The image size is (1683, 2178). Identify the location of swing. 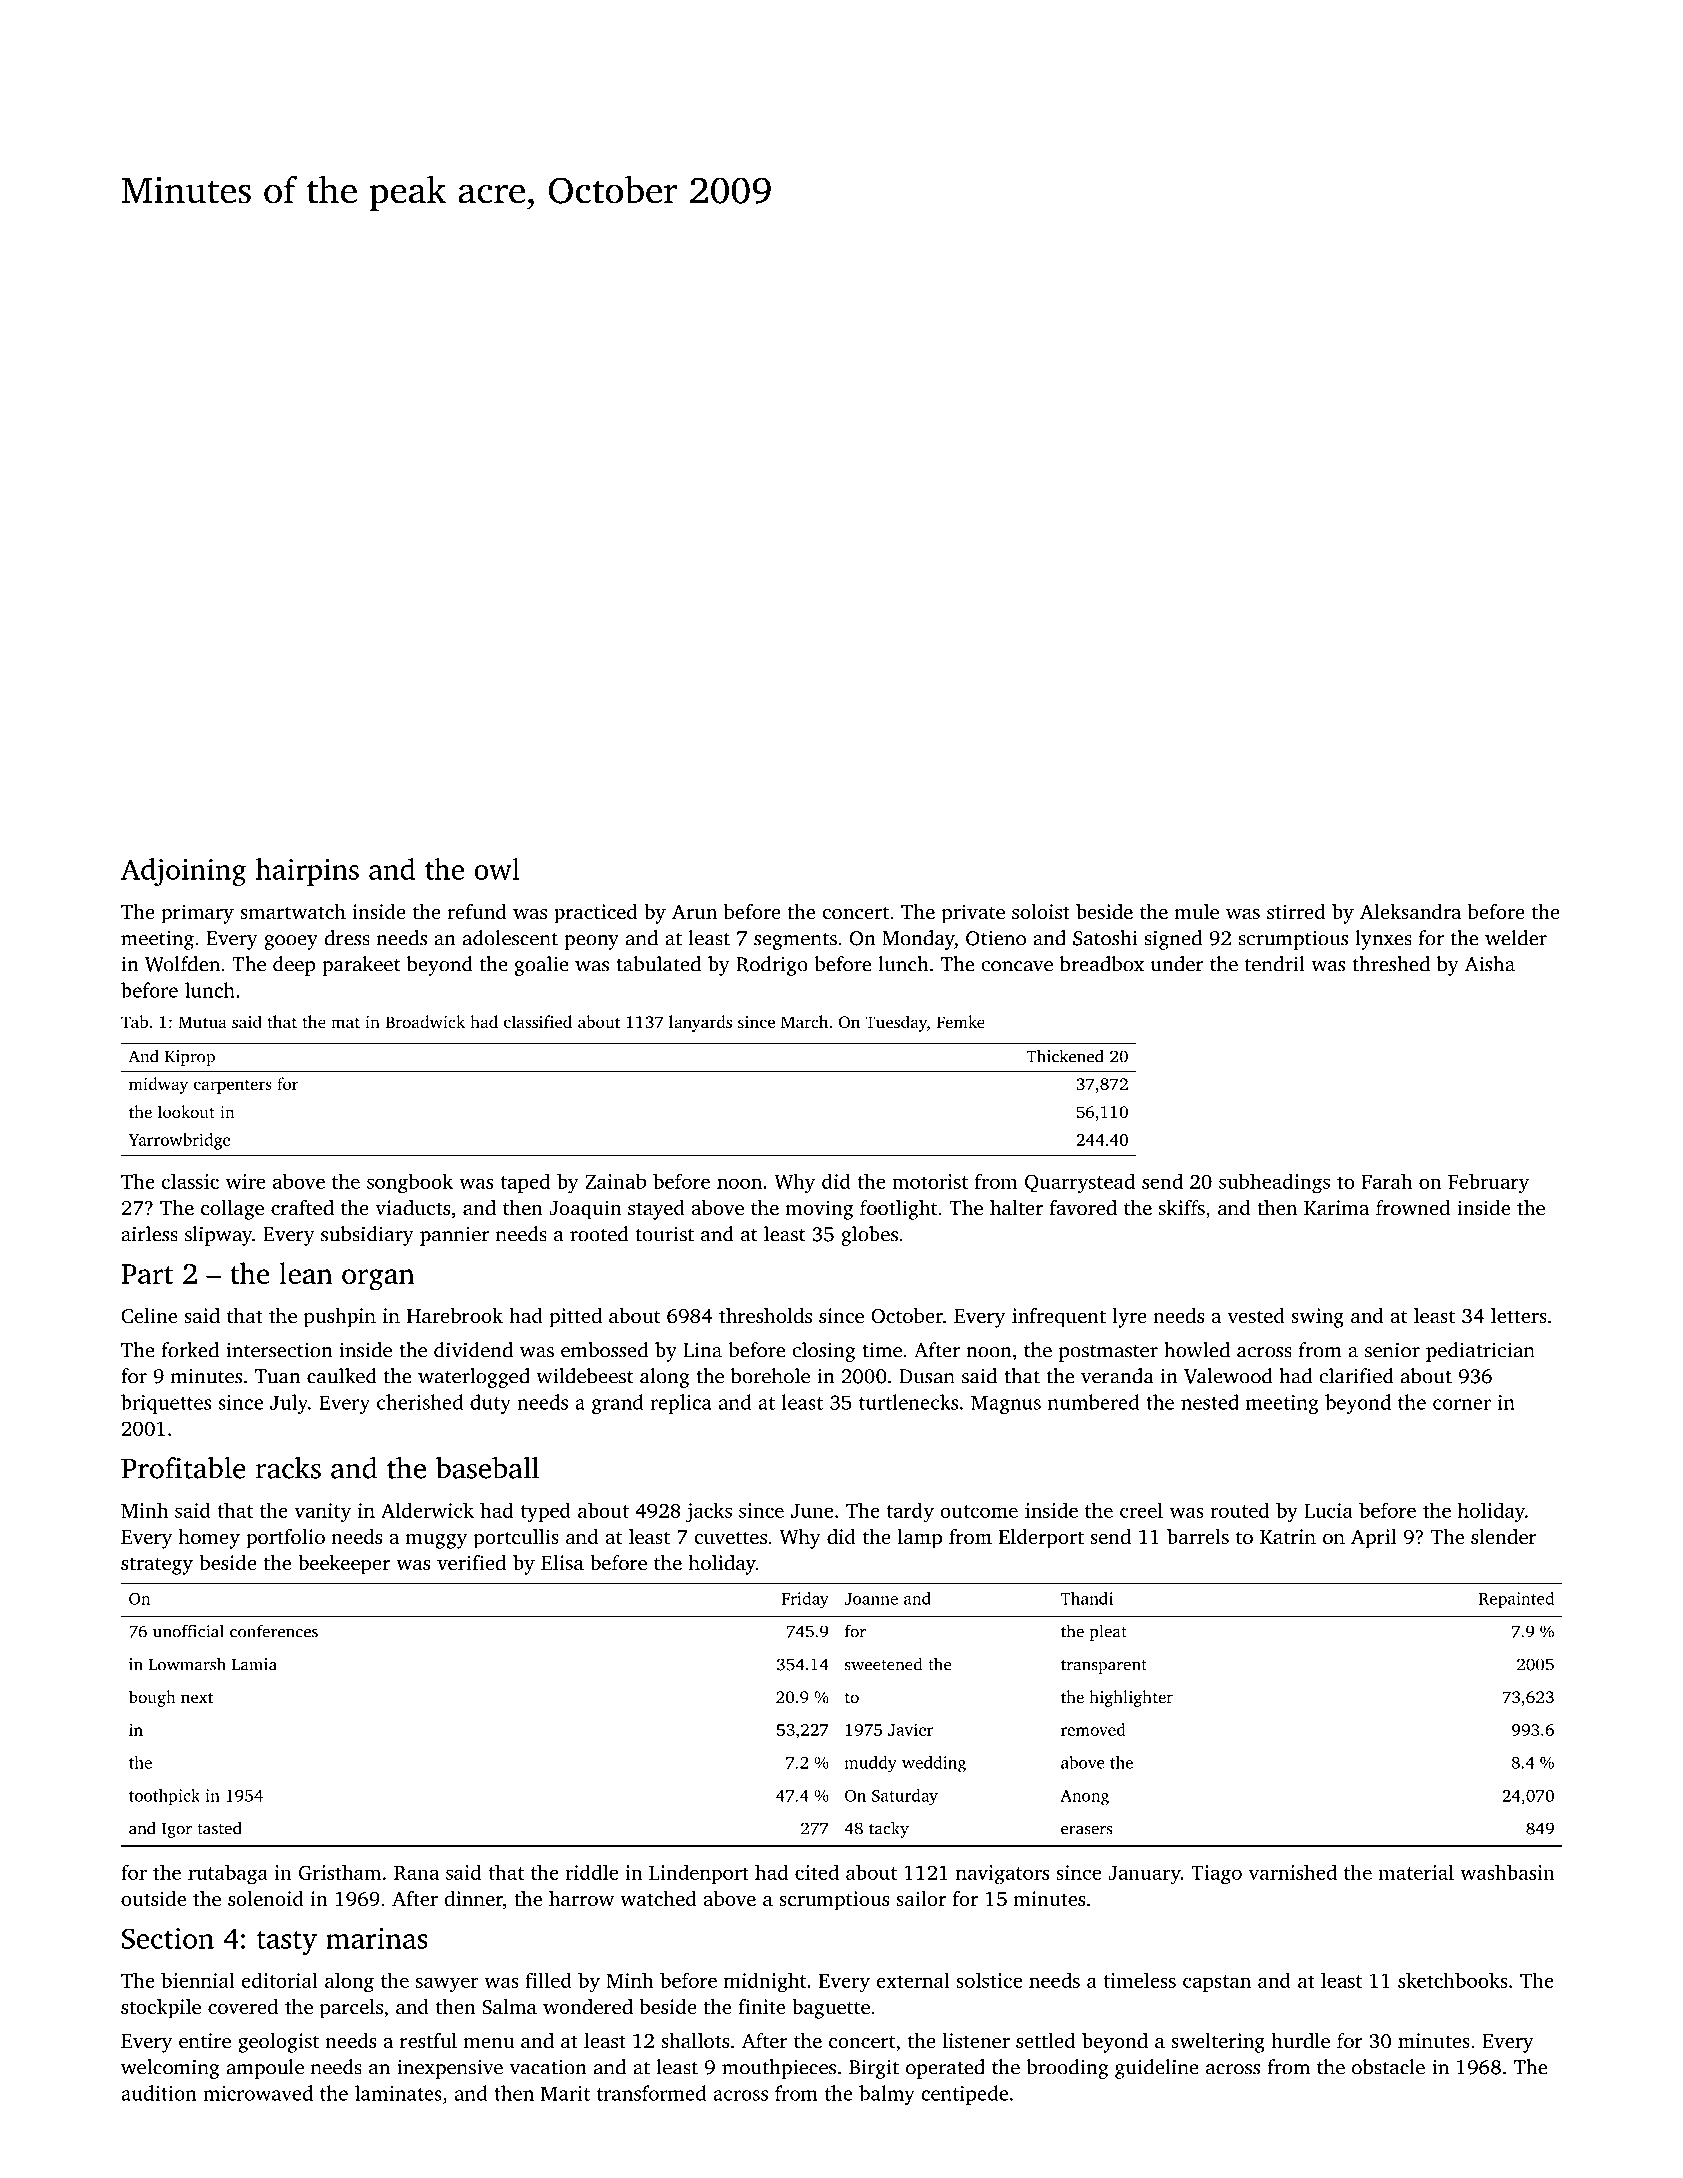
(1317, 1318).
